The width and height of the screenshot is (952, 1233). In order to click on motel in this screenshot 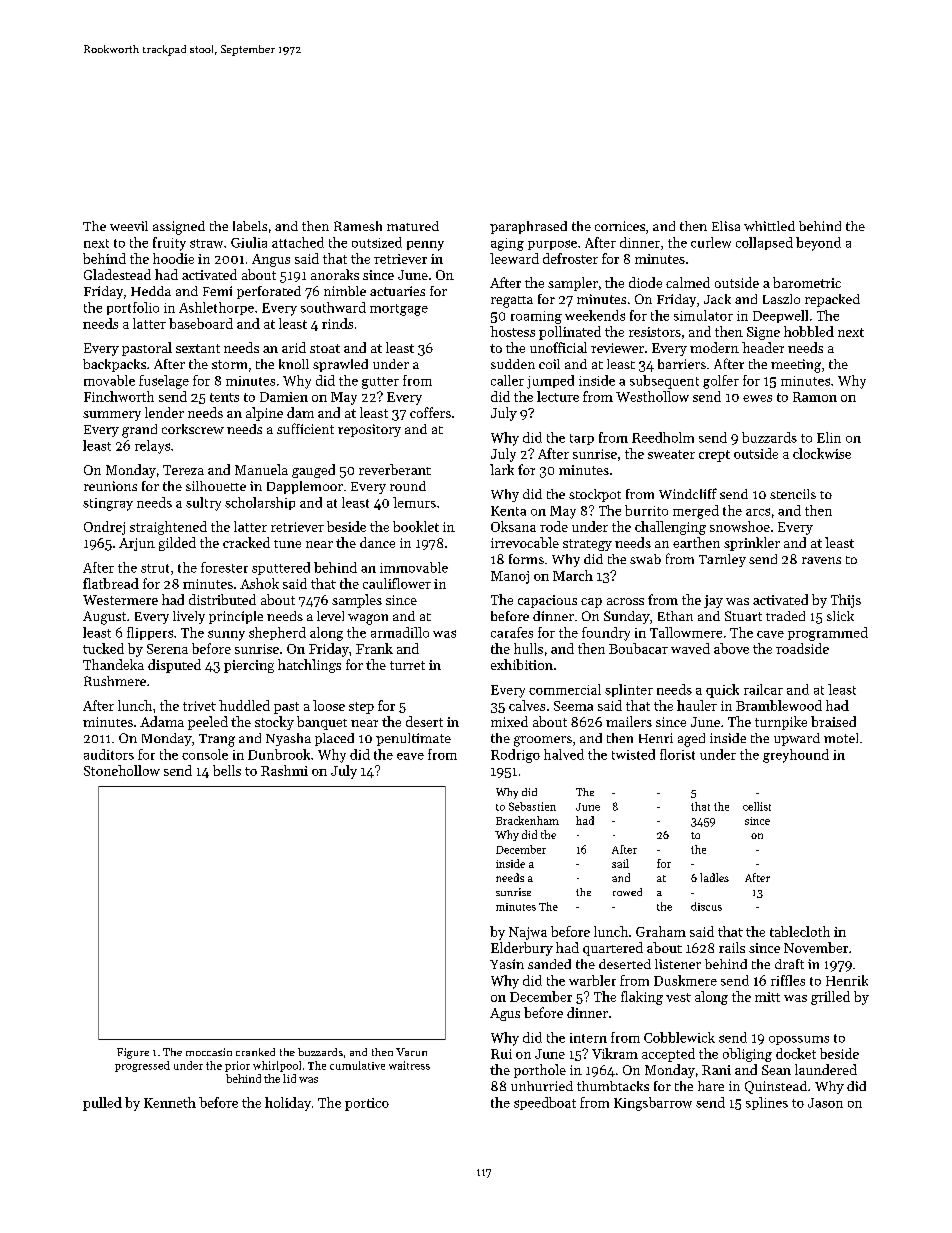, I will do `click(841, 738)`.
